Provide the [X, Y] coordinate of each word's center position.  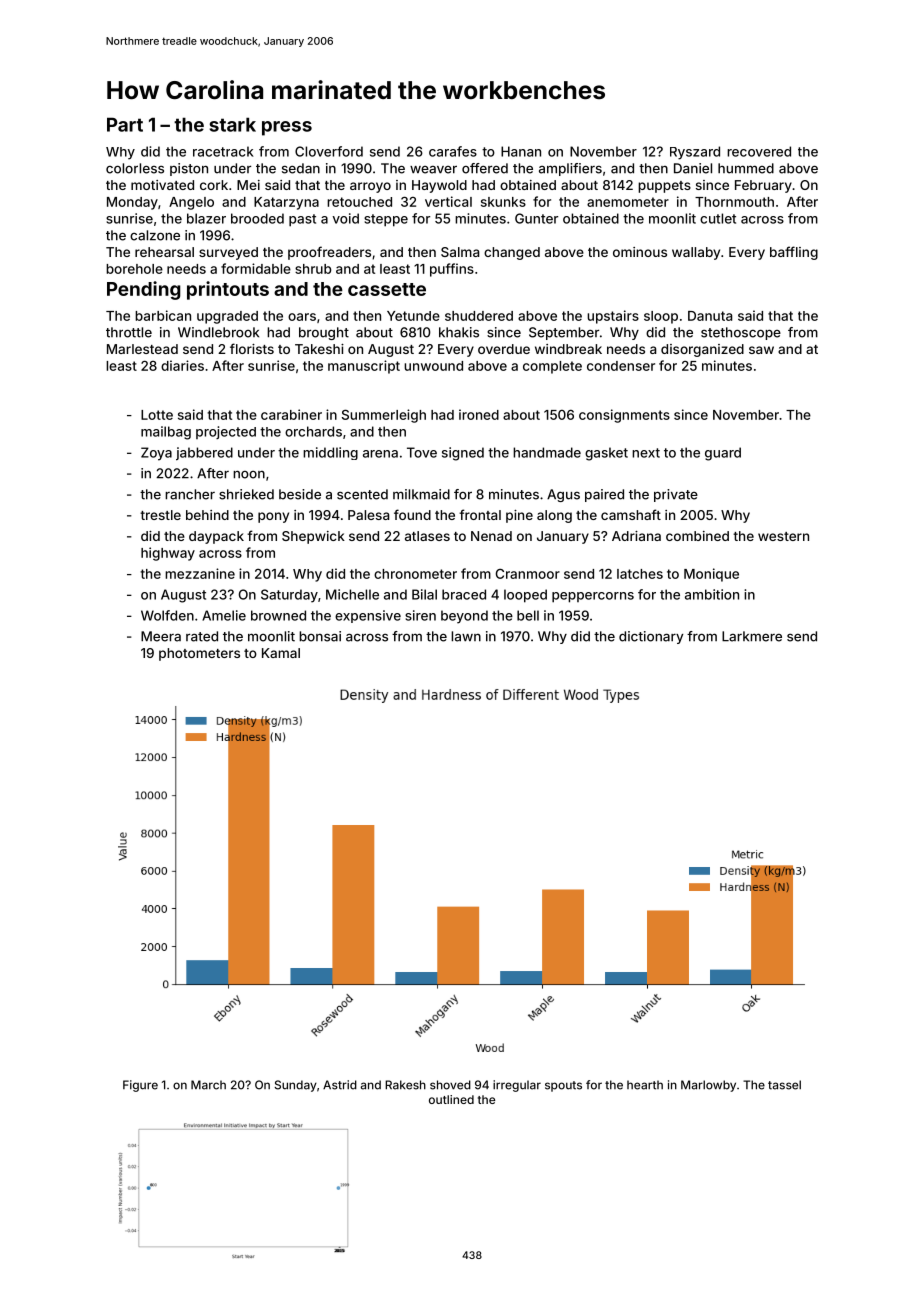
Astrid [340, 1085]
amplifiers [570, 169]
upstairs [613, 317]
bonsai [320, 636]
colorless [135, 168]
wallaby [696, 253]
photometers [199, 654]
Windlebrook [218, 332]
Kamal [281, 653]
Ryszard [695, 153]
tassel [784, 1085]
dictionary [651, 637]
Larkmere [752, 636]
